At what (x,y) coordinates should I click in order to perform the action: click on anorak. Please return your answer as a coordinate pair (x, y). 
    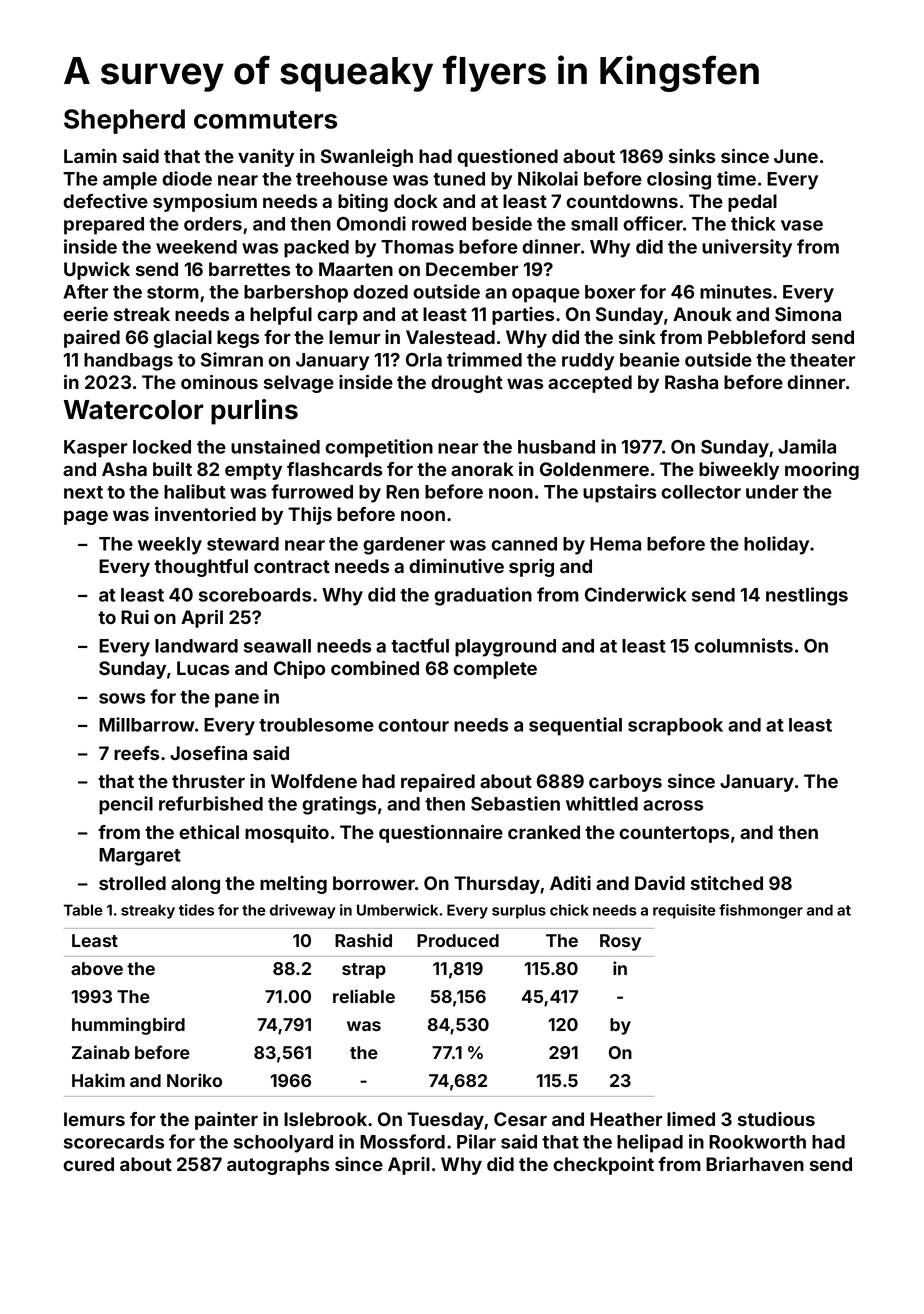
    Looking at the image, I should click on (482, 469).
